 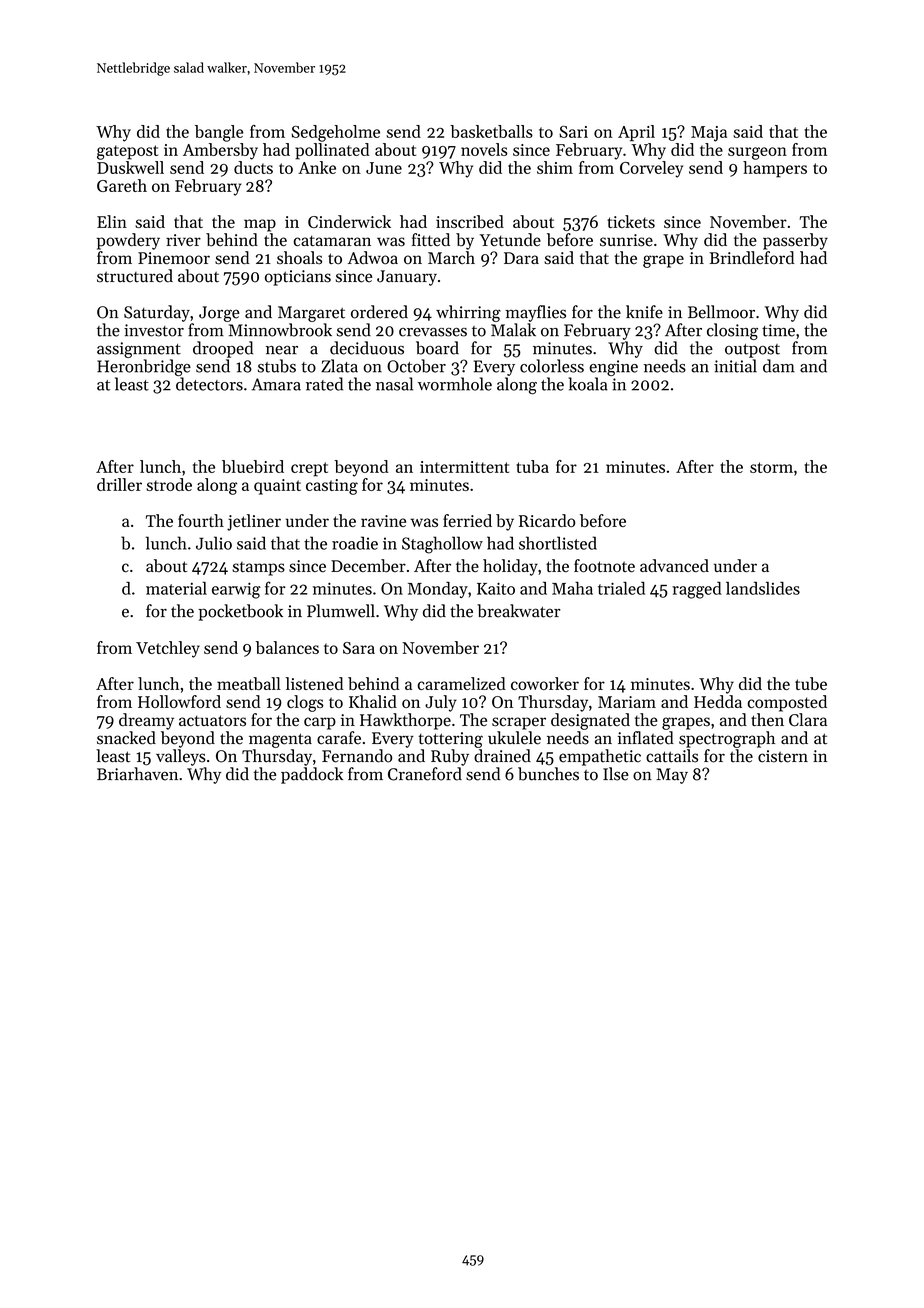 I want to click on storm, so click(x=771, y=467).
